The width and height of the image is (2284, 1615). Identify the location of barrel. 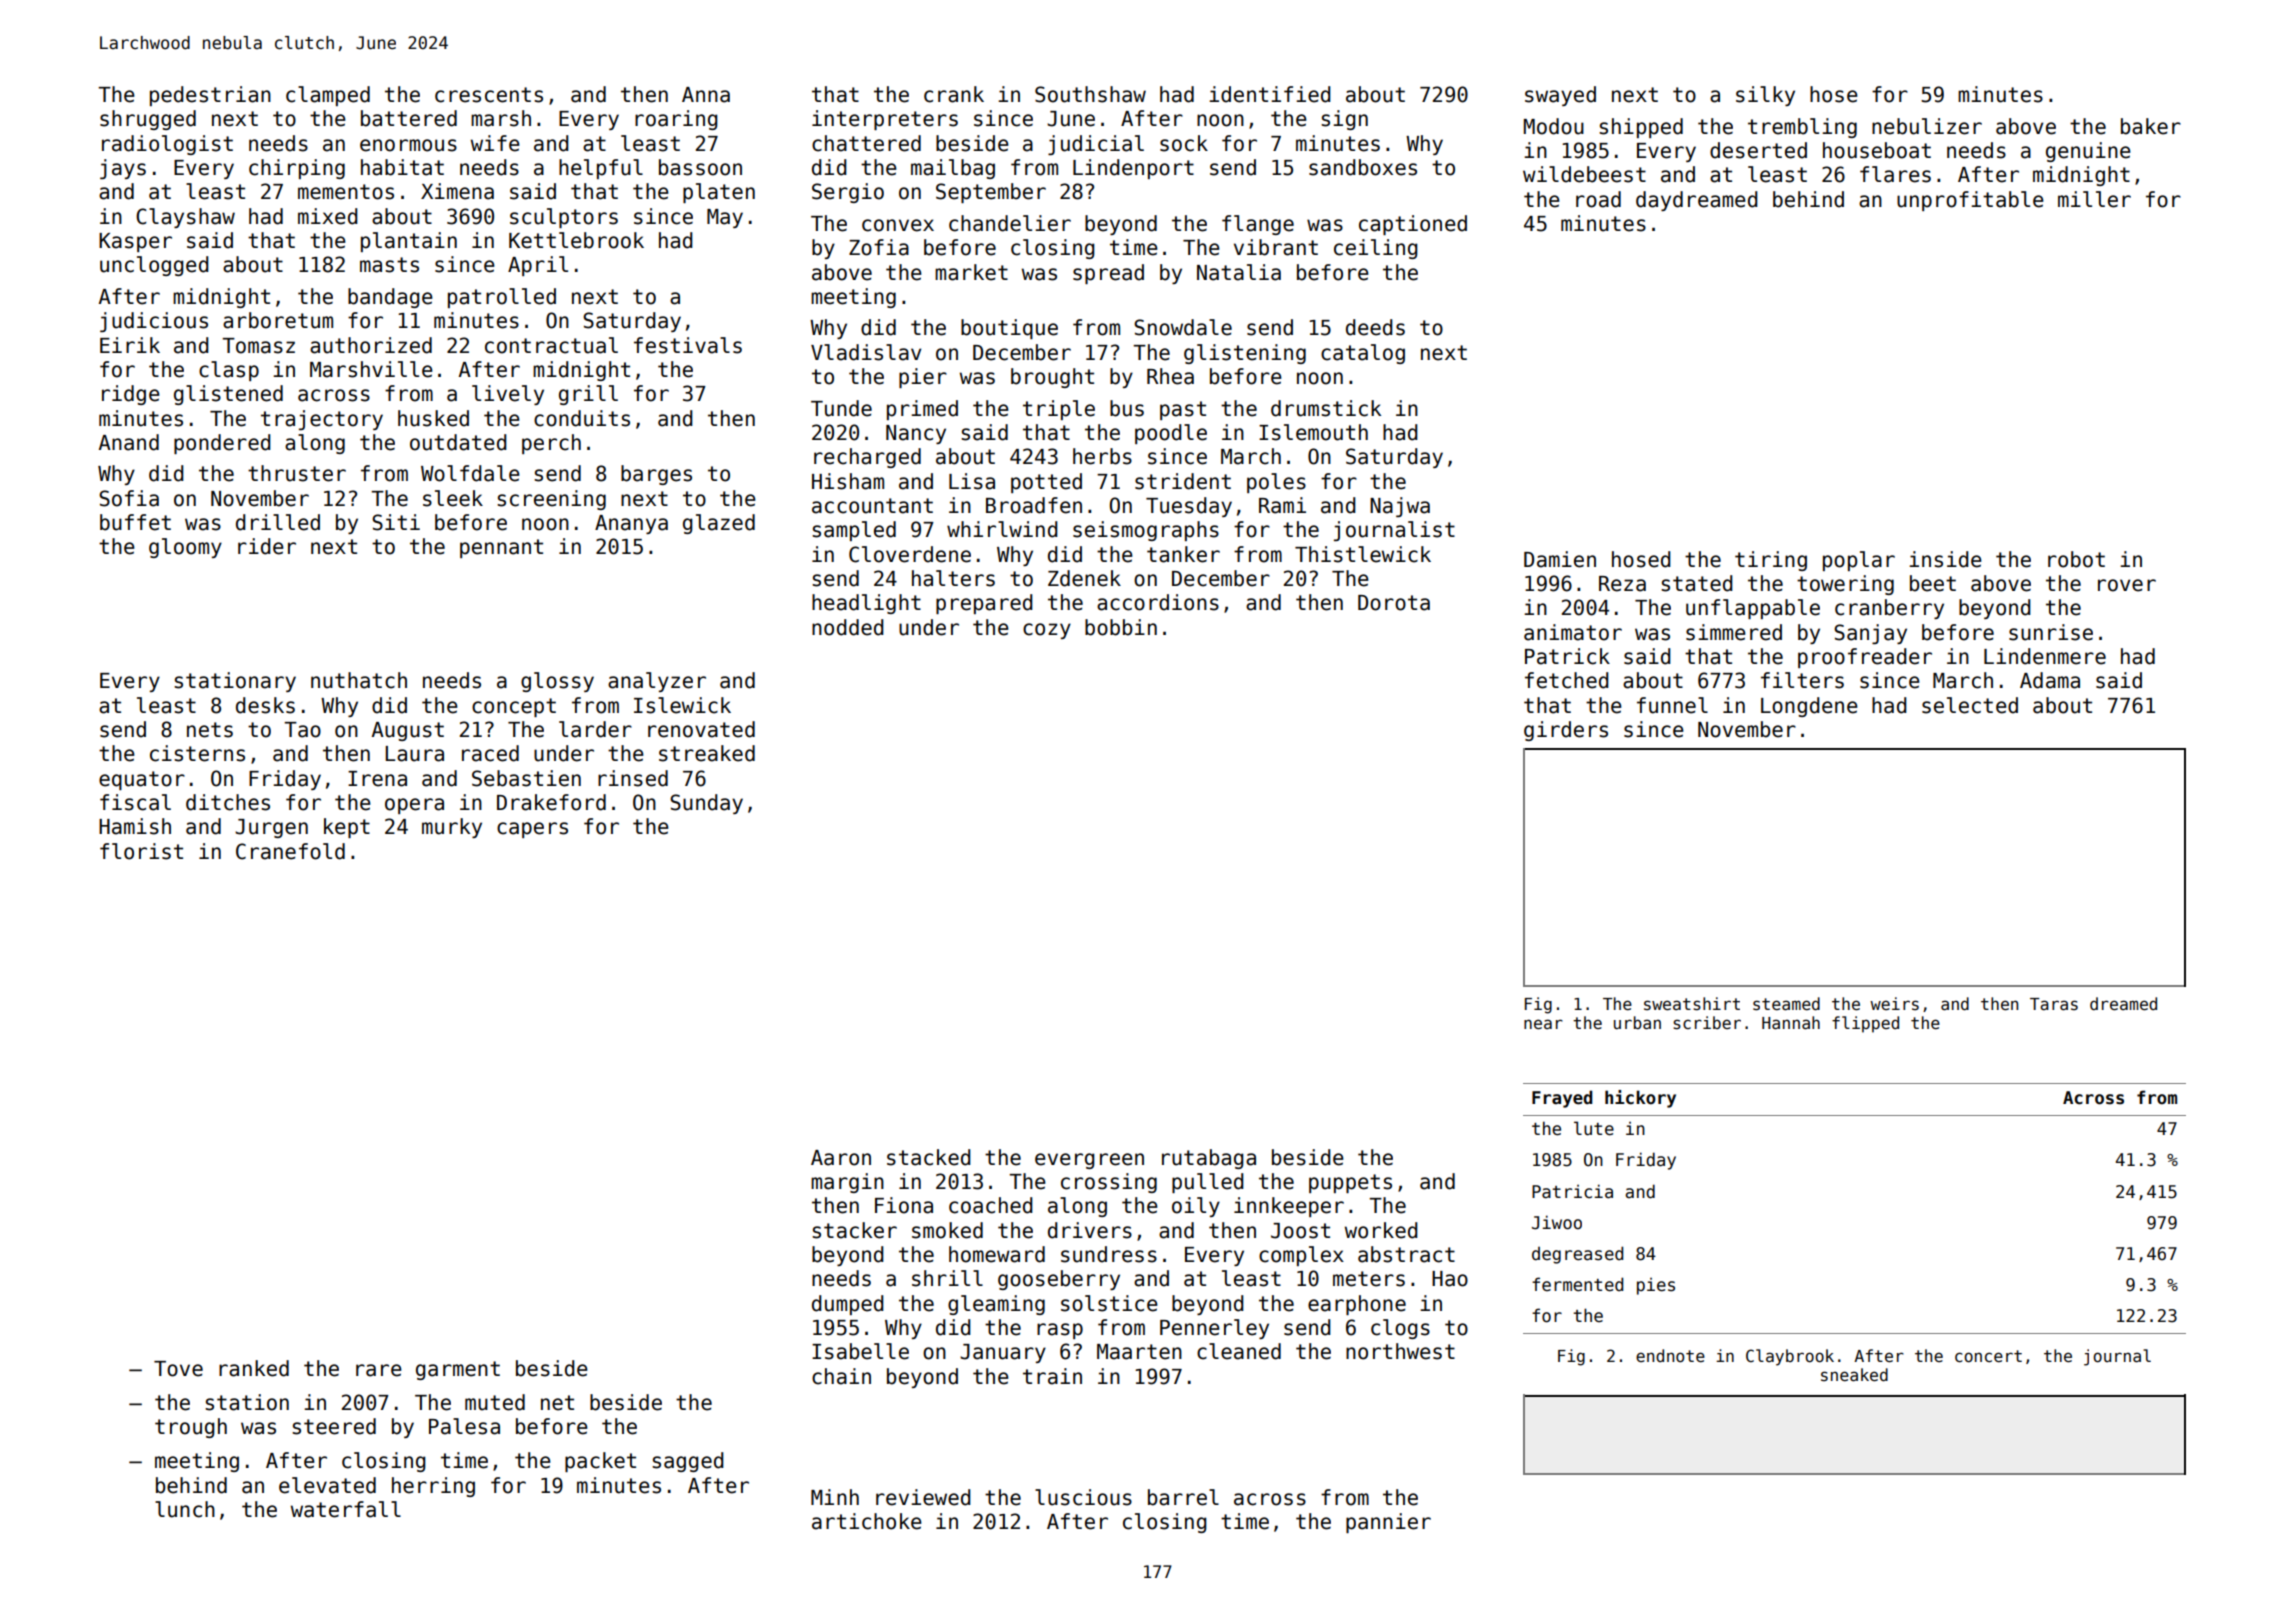
(1183, 1497).
